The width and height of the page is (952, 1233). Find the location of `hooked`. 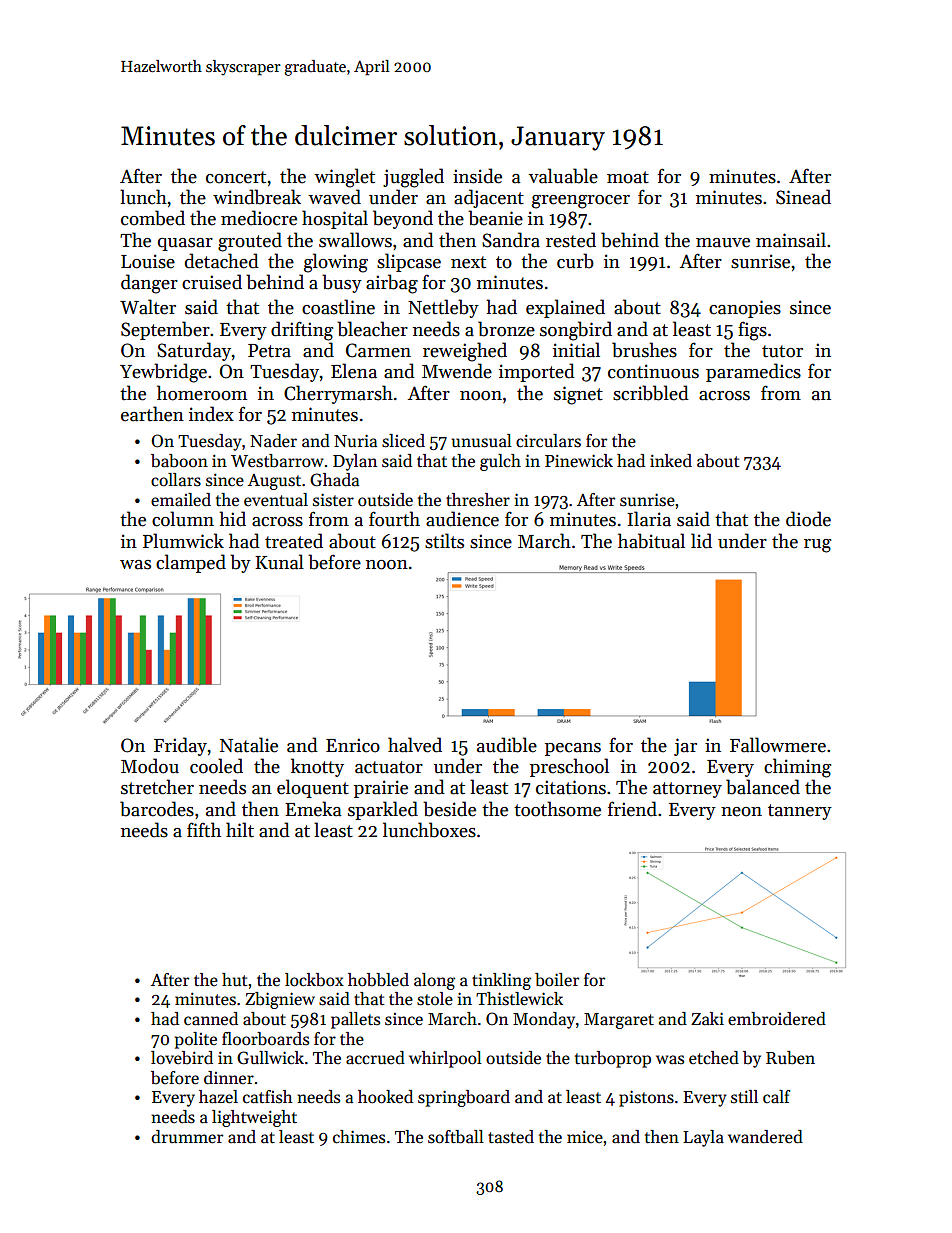

hooked is located at coordinates (385, 1097).
